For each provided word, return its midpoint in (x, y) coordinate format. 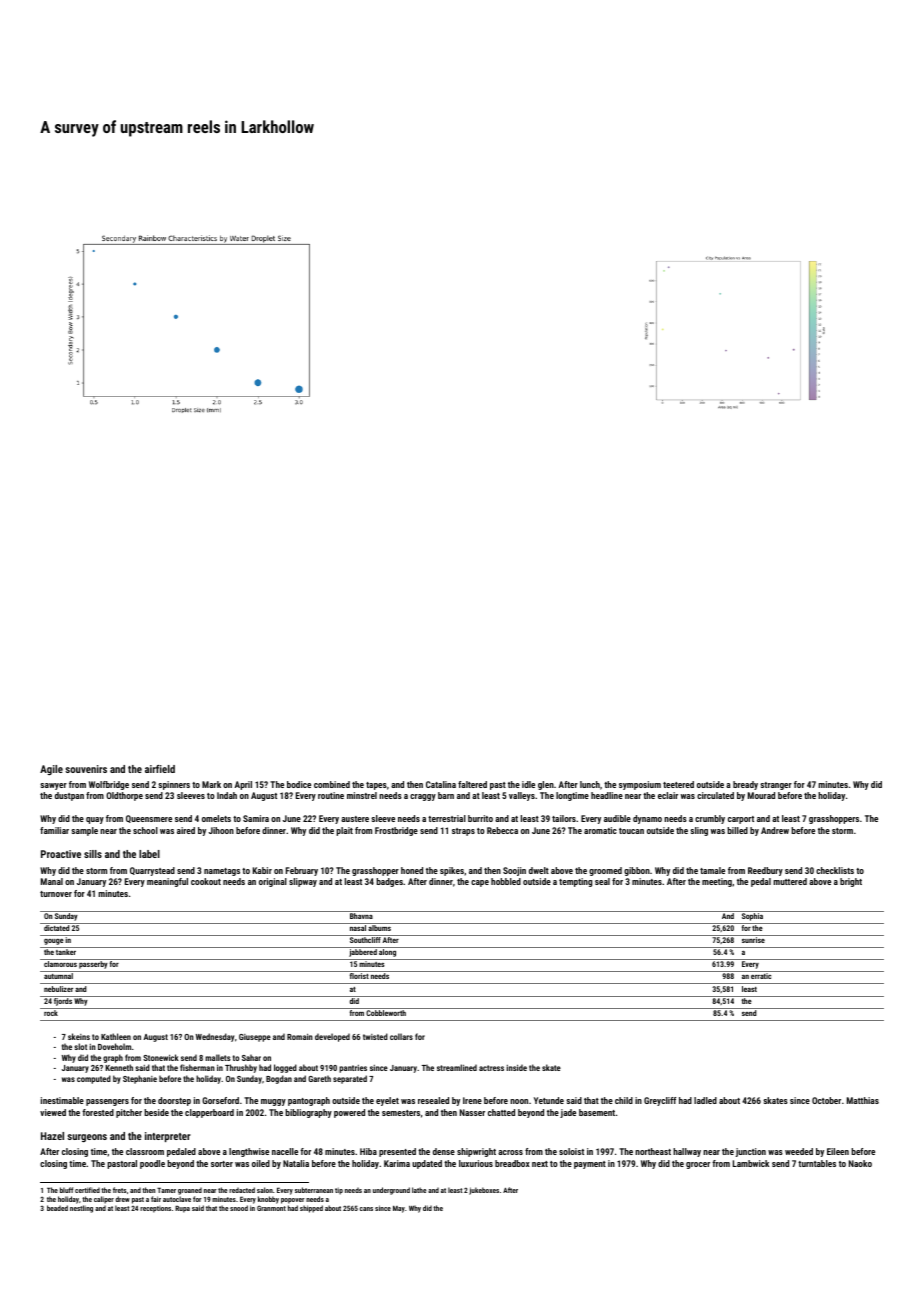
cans (366, 1209)
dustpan (69, 796)
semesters (401, 1113)
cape (480, 883)
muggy (273, 1102)
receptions (155, 1209)
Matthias (863, 1100)
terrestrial (447, 818)
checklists (835, 870)
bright (851, 882)
